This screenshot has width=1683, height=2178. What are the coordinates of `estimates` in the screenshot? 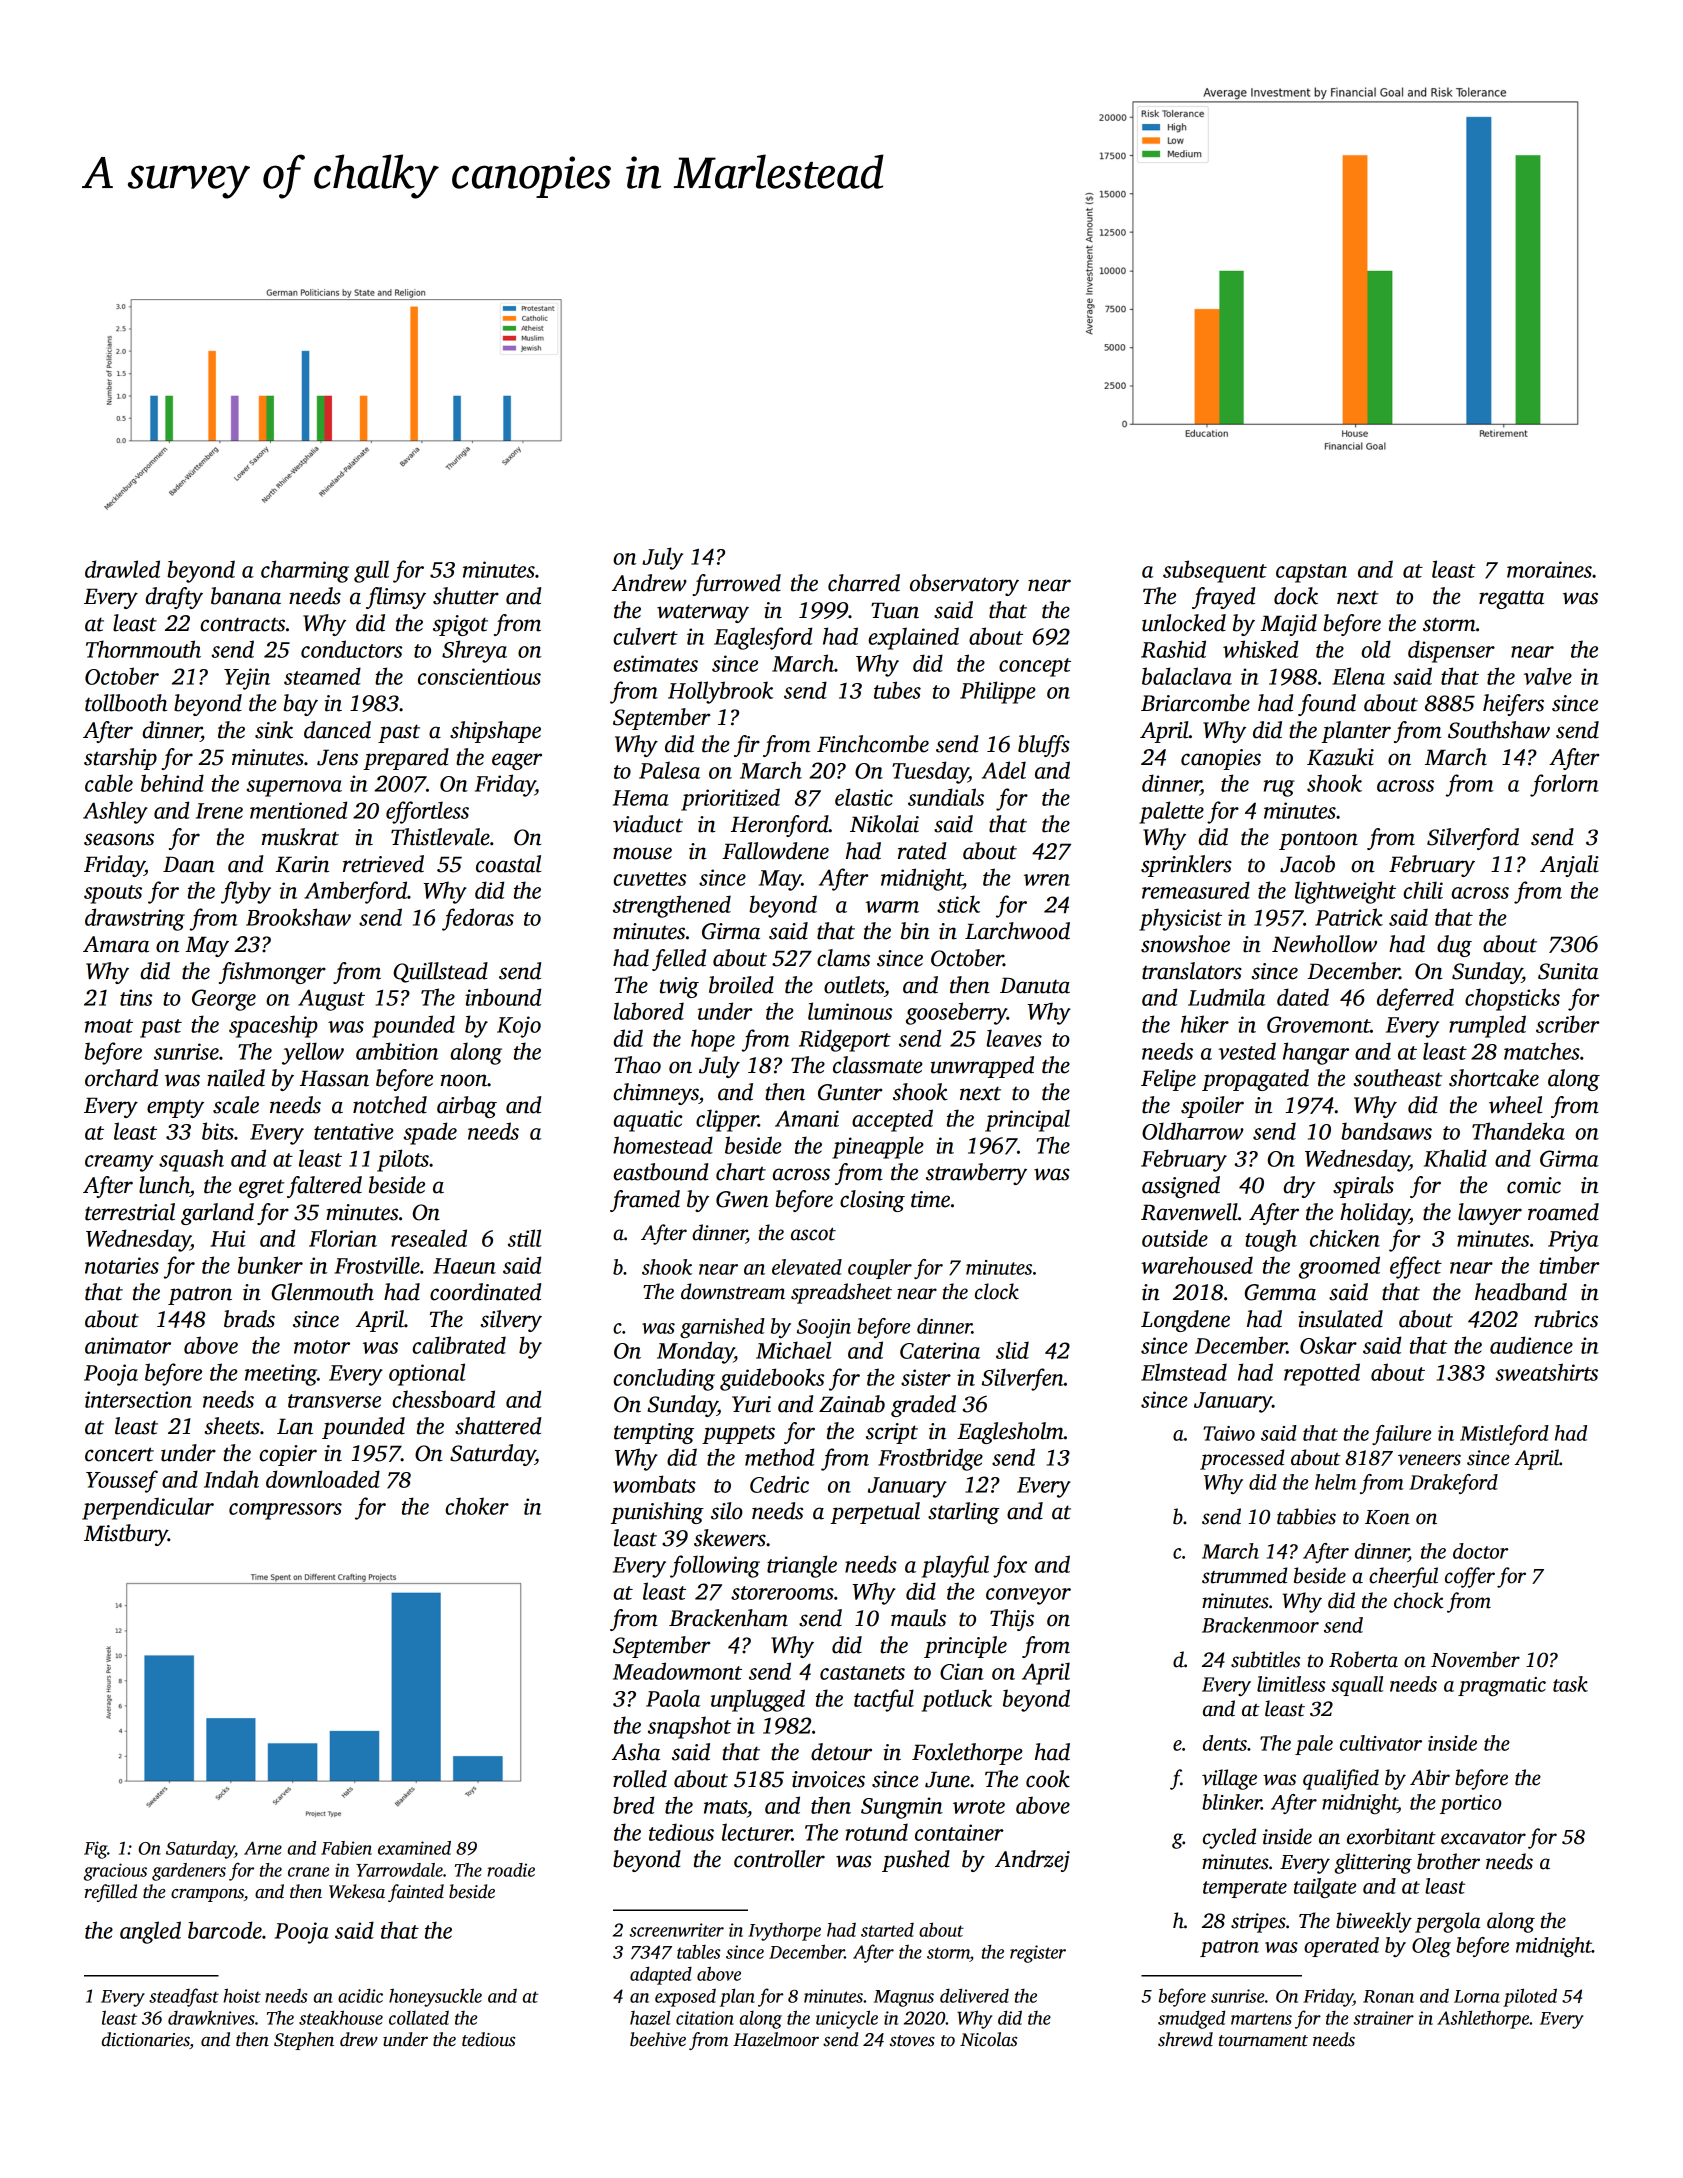 It's located at (655, 663).
